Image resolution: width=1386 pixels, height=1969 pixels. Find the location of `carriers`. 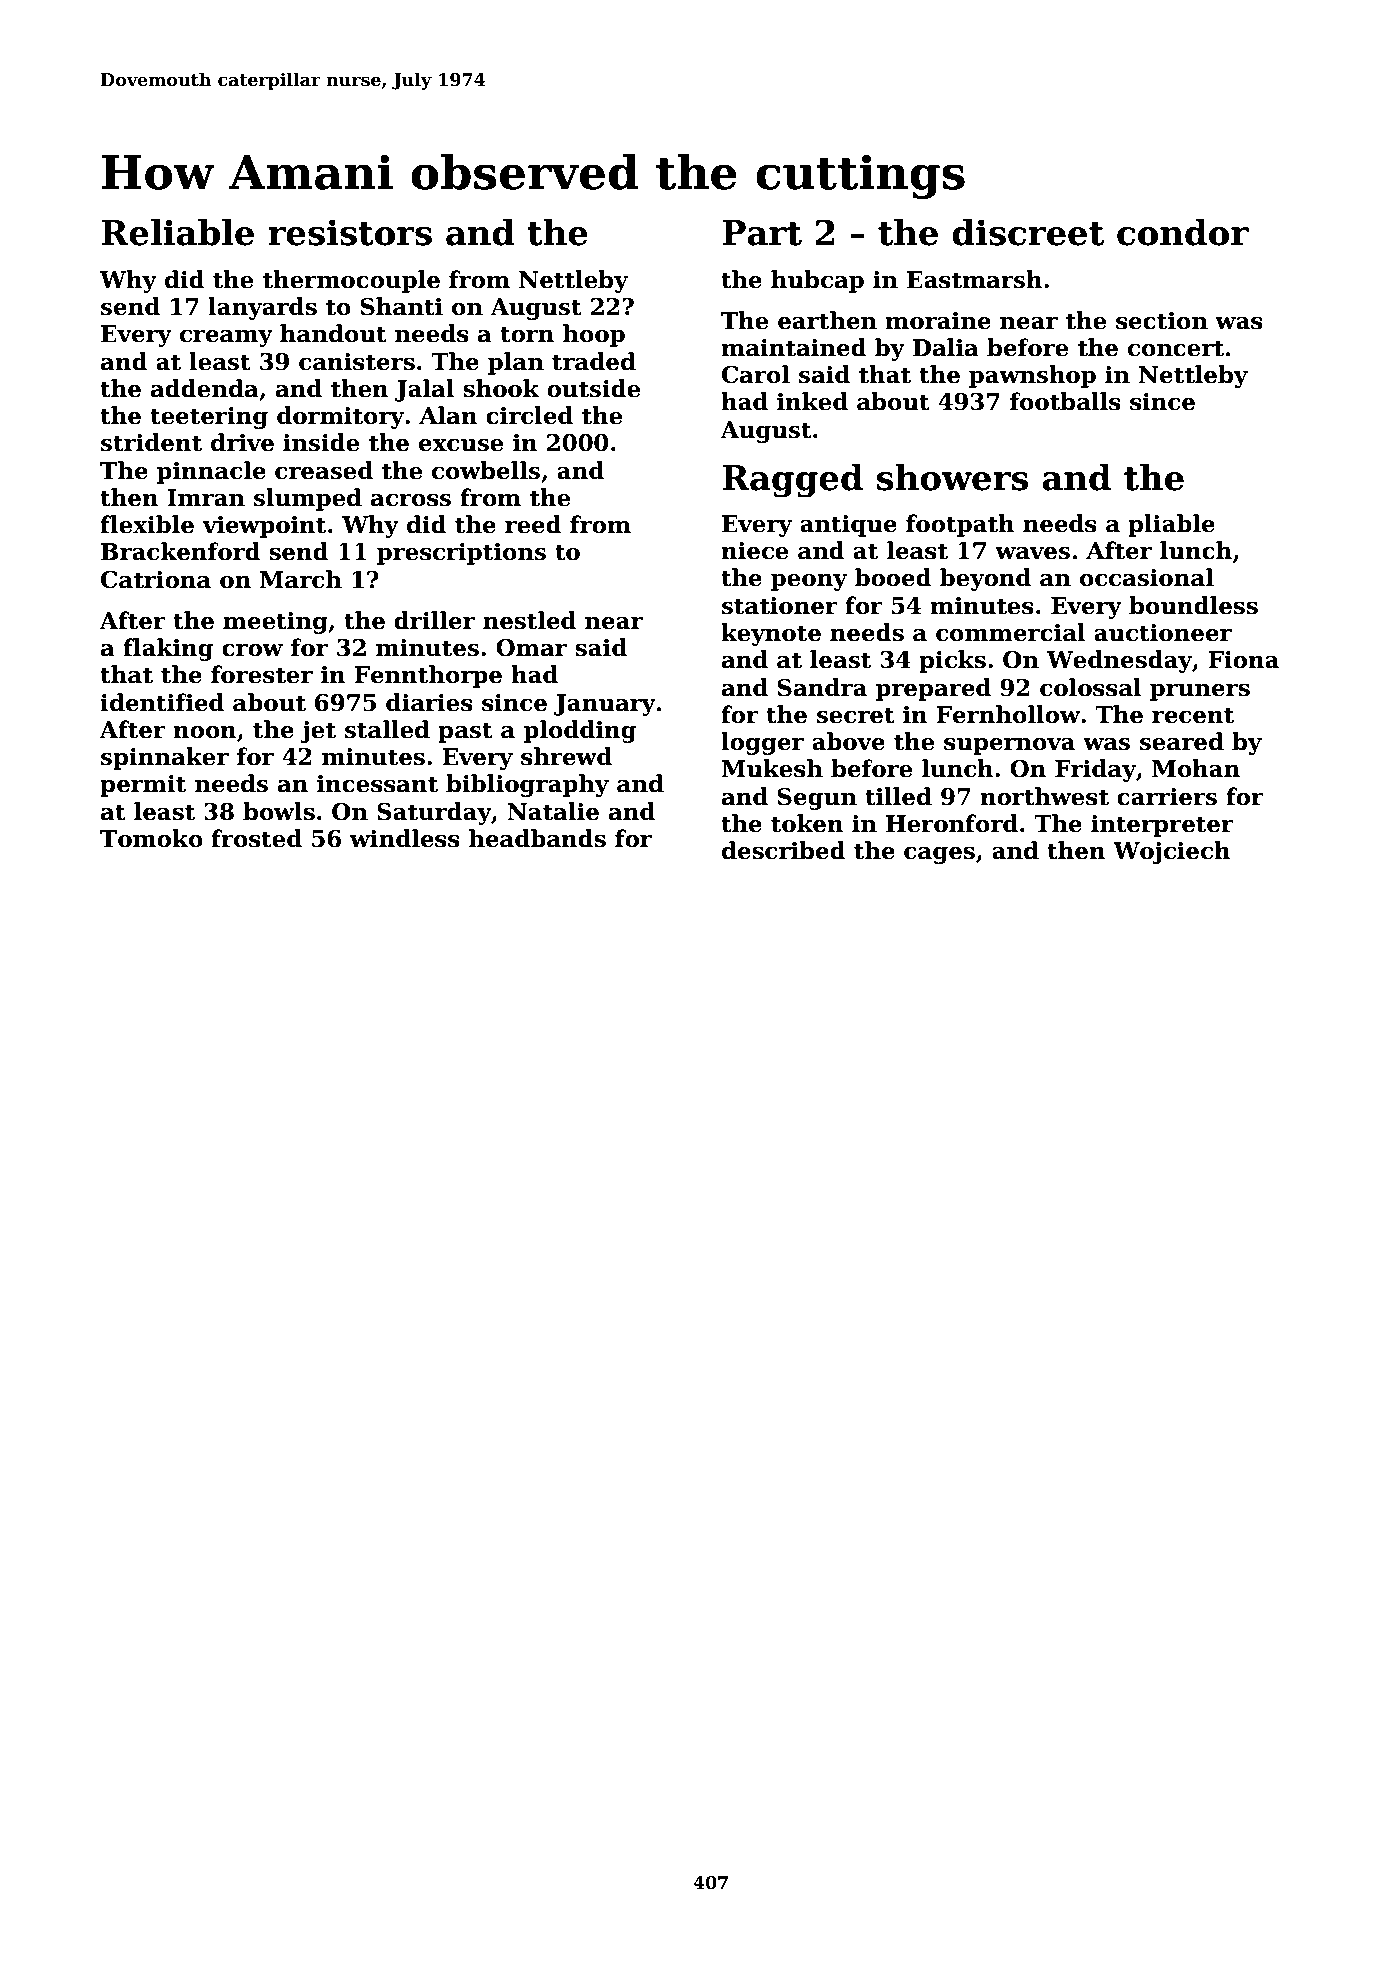

carriers is located at coordinates (1167, 797).
